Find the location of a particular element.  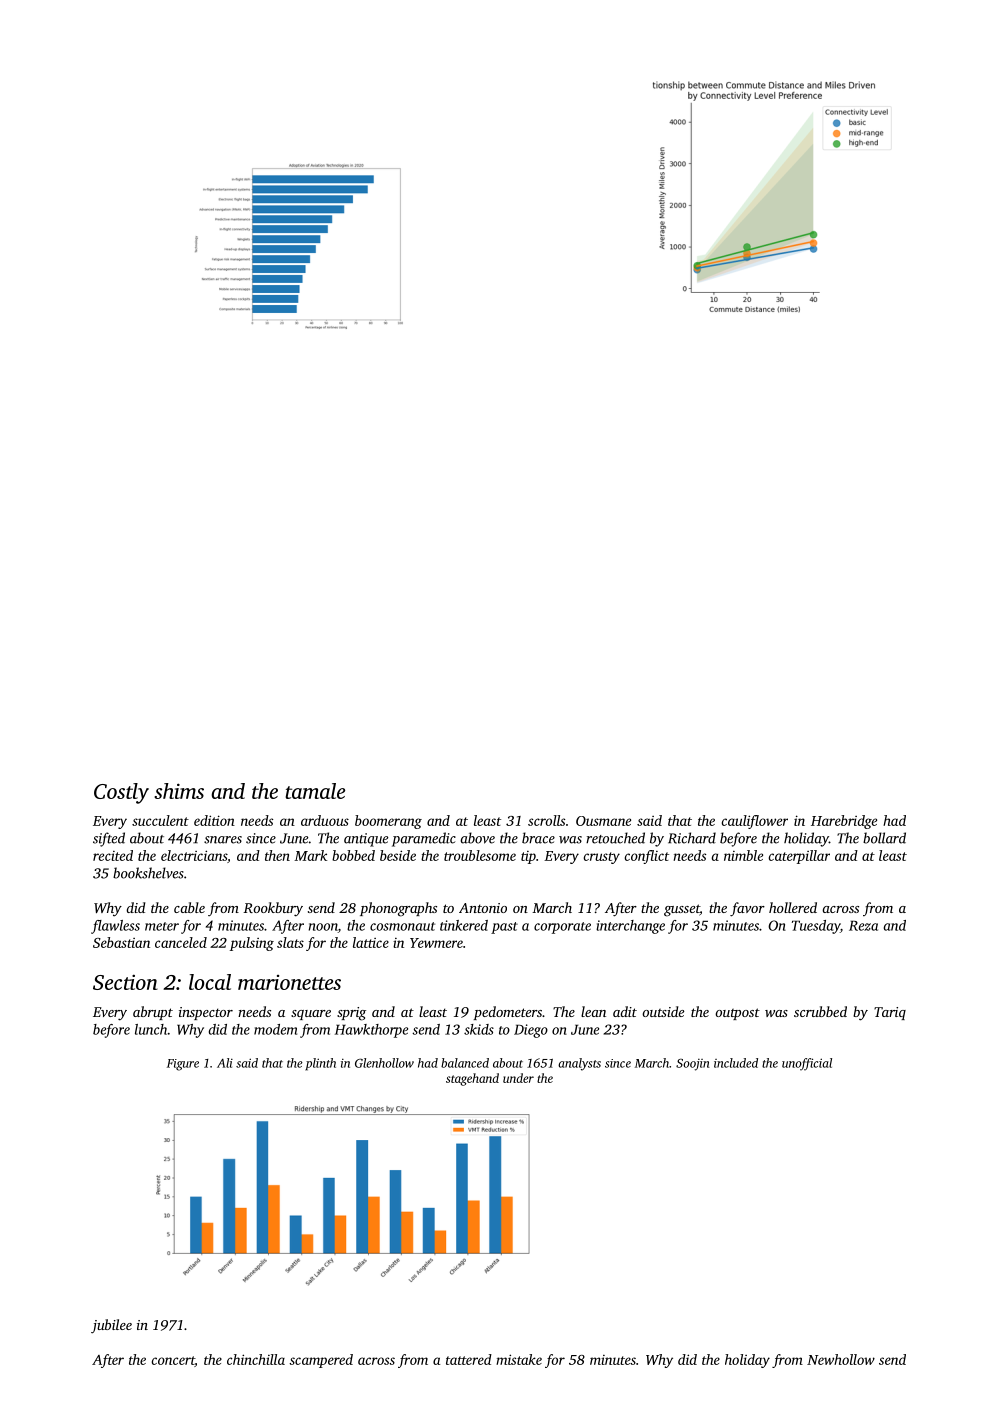

bollard is located at coordinates (884, 838).
